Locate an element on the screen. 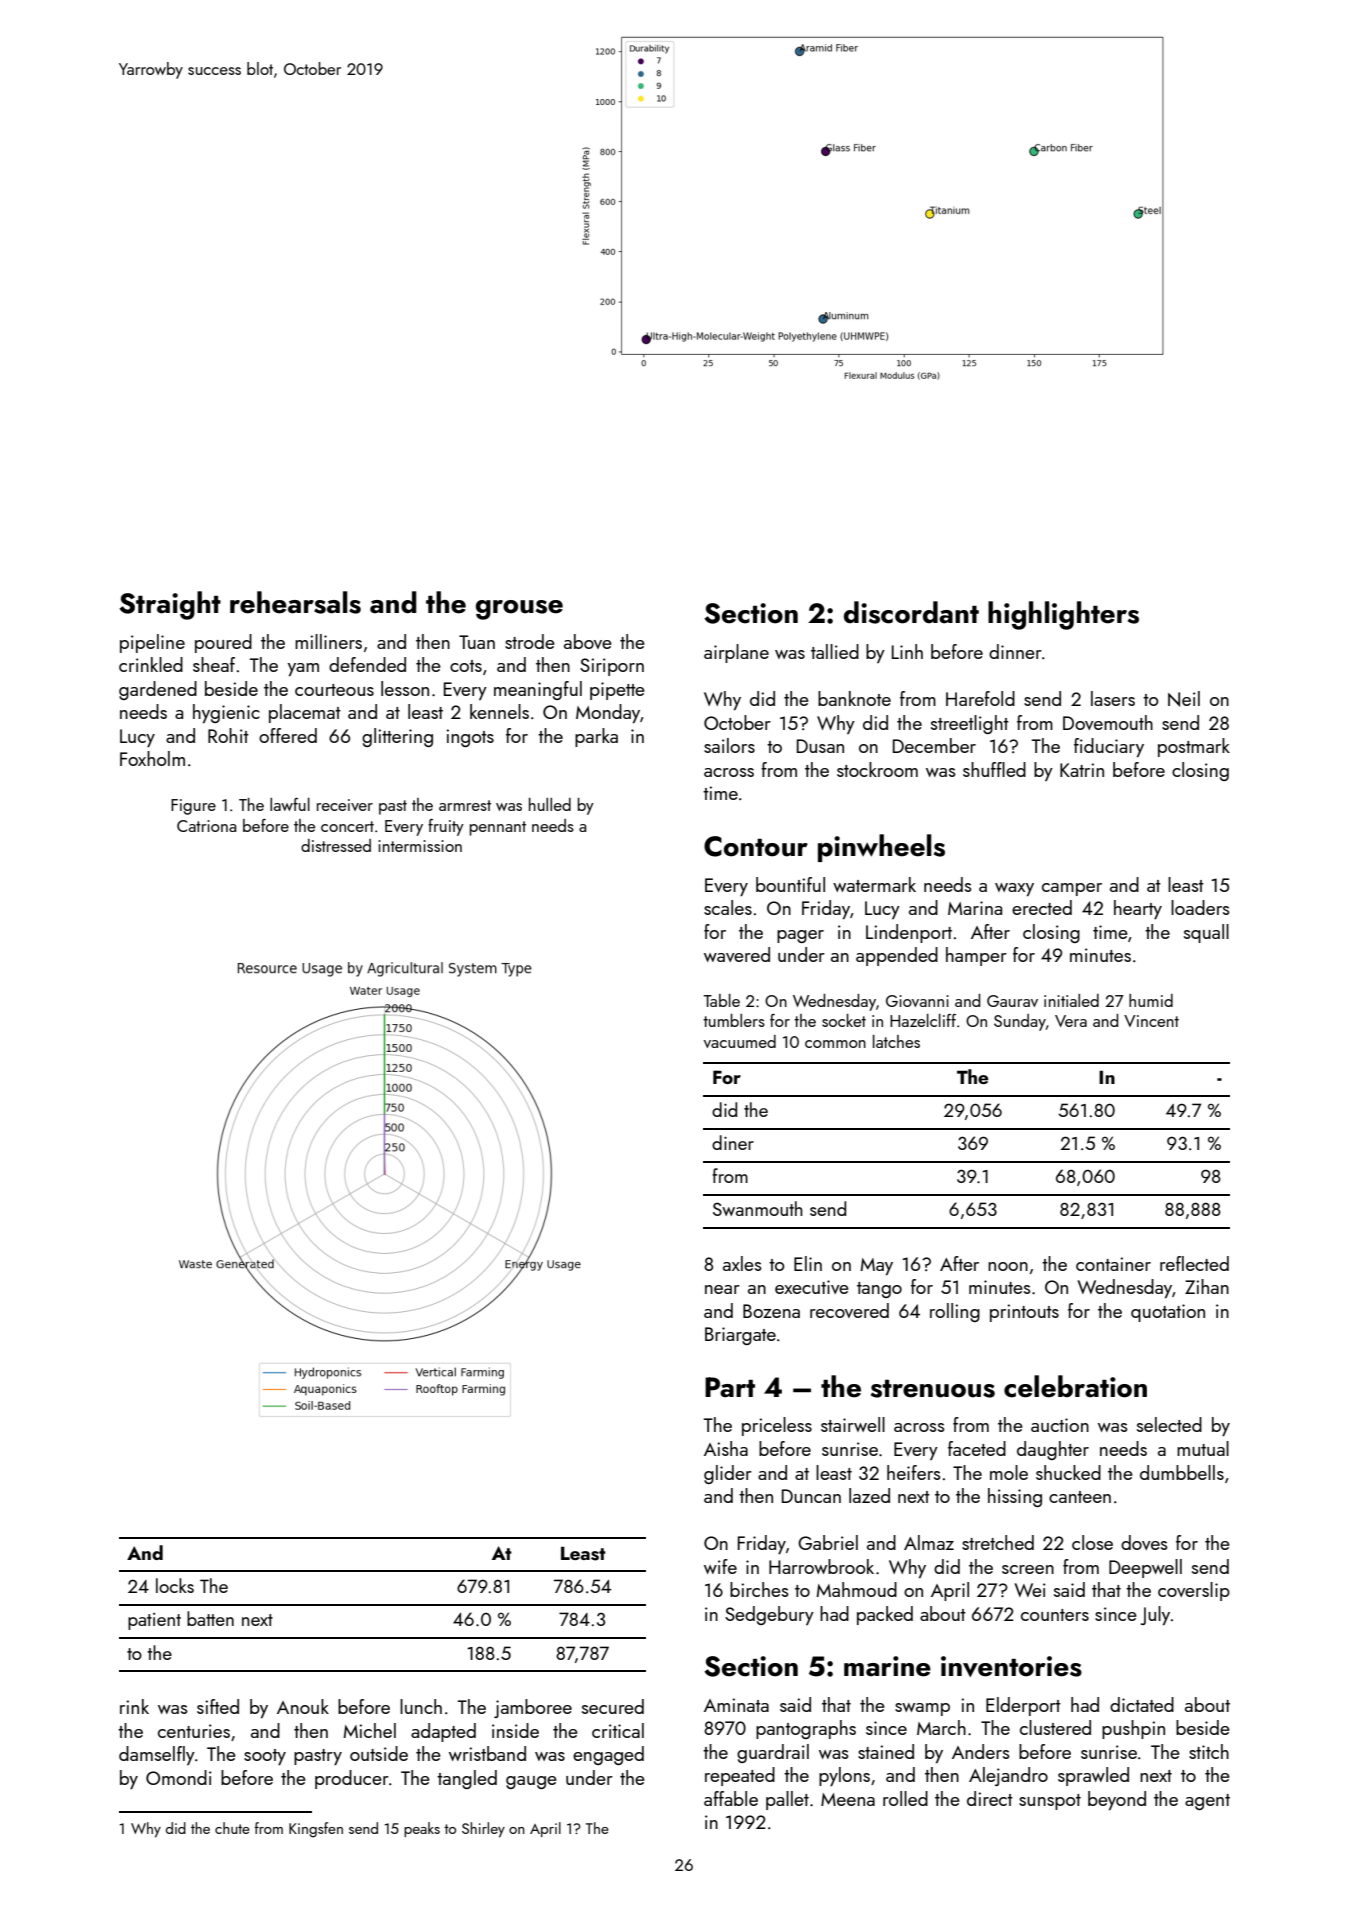  noon is located at coordinates (1008, 1266).
